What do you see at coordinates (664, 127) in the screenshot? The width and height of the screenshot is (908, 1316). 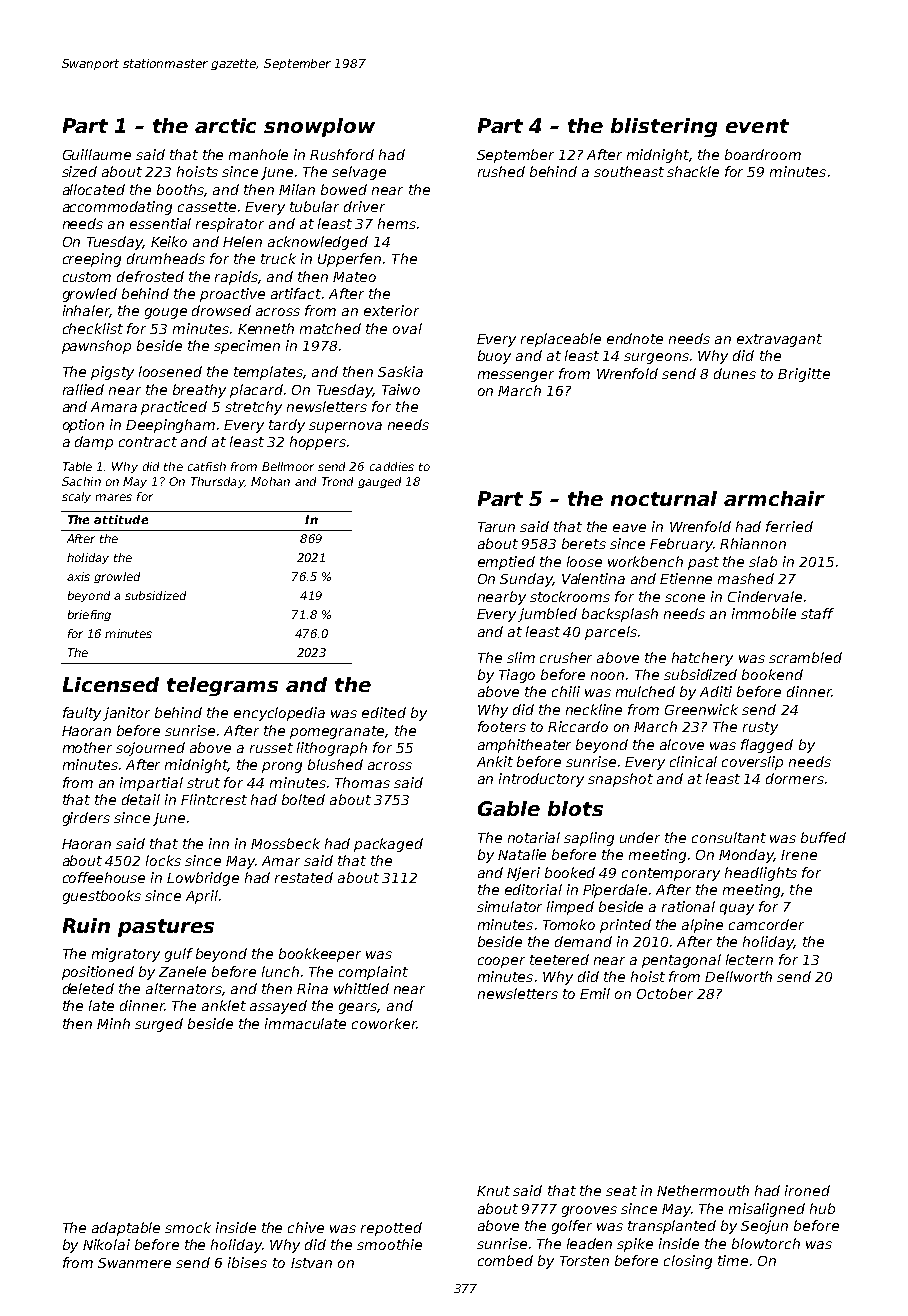 I see `blistering` at bounding box center [664, 127].
